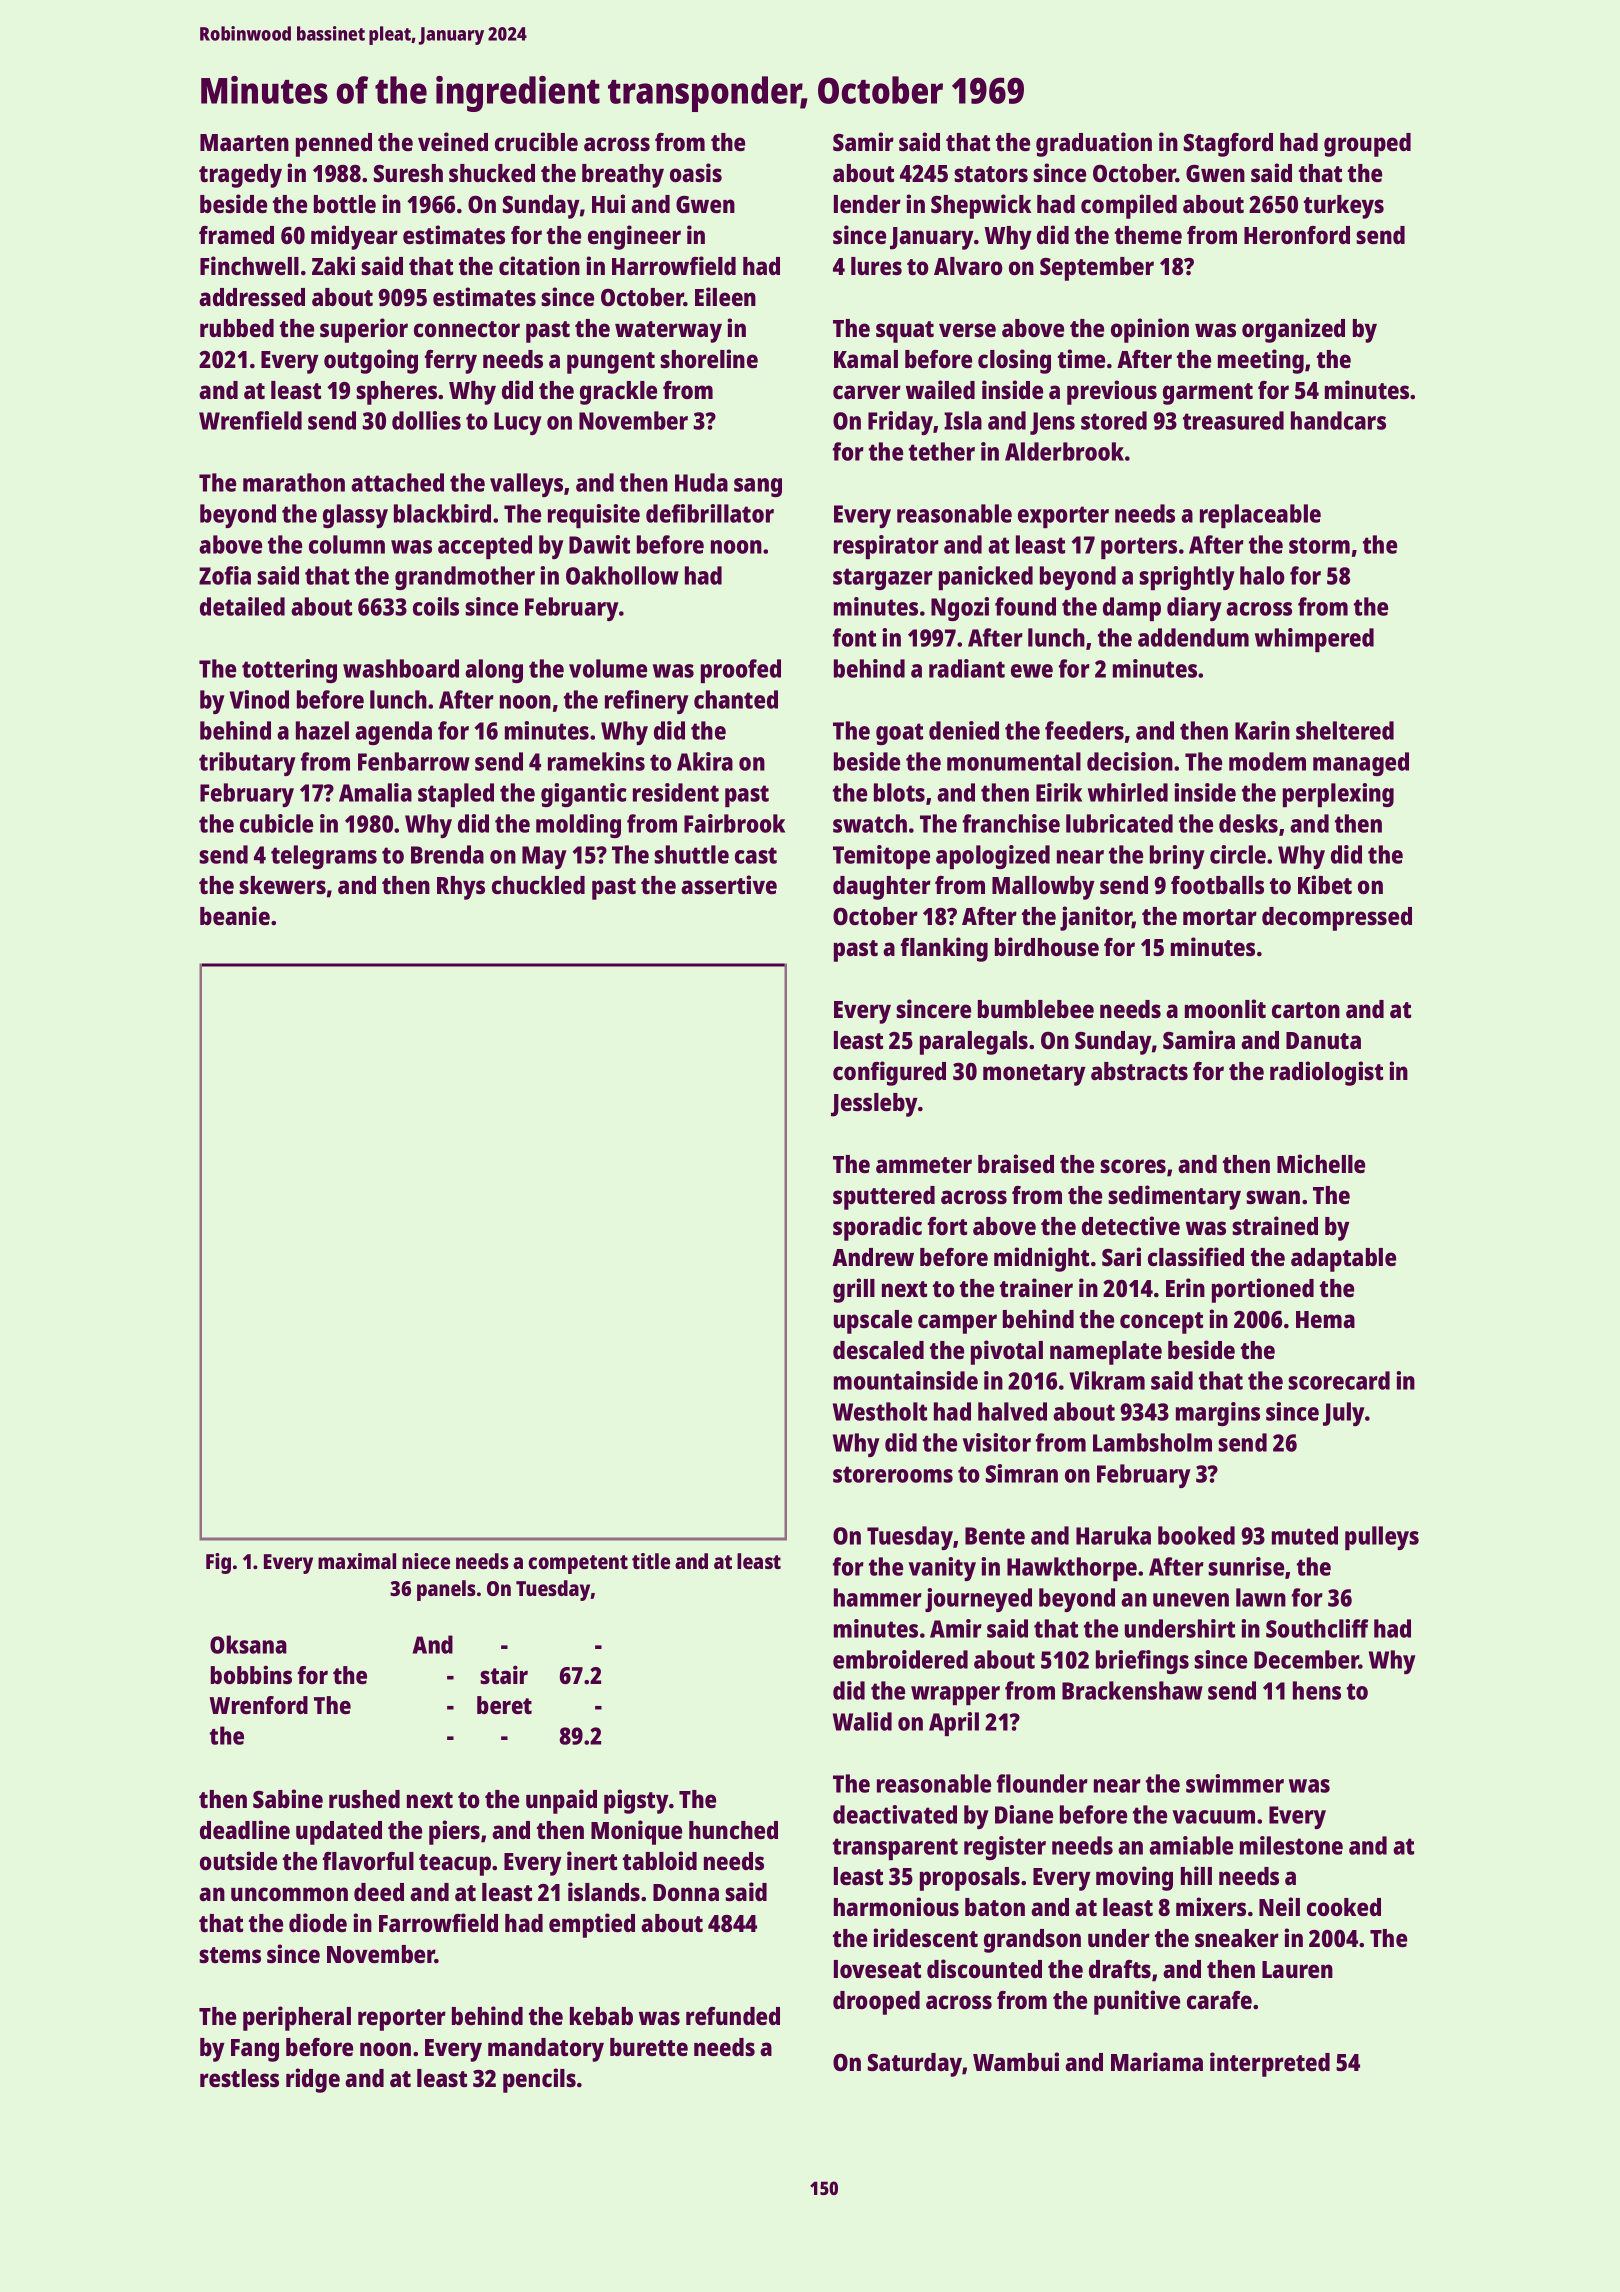 This screenshot has height=2292, width=1620. What do you see at coordinates (729, 884) in the screenshot?
I see `assertive` at bounding box center [729, 884].
